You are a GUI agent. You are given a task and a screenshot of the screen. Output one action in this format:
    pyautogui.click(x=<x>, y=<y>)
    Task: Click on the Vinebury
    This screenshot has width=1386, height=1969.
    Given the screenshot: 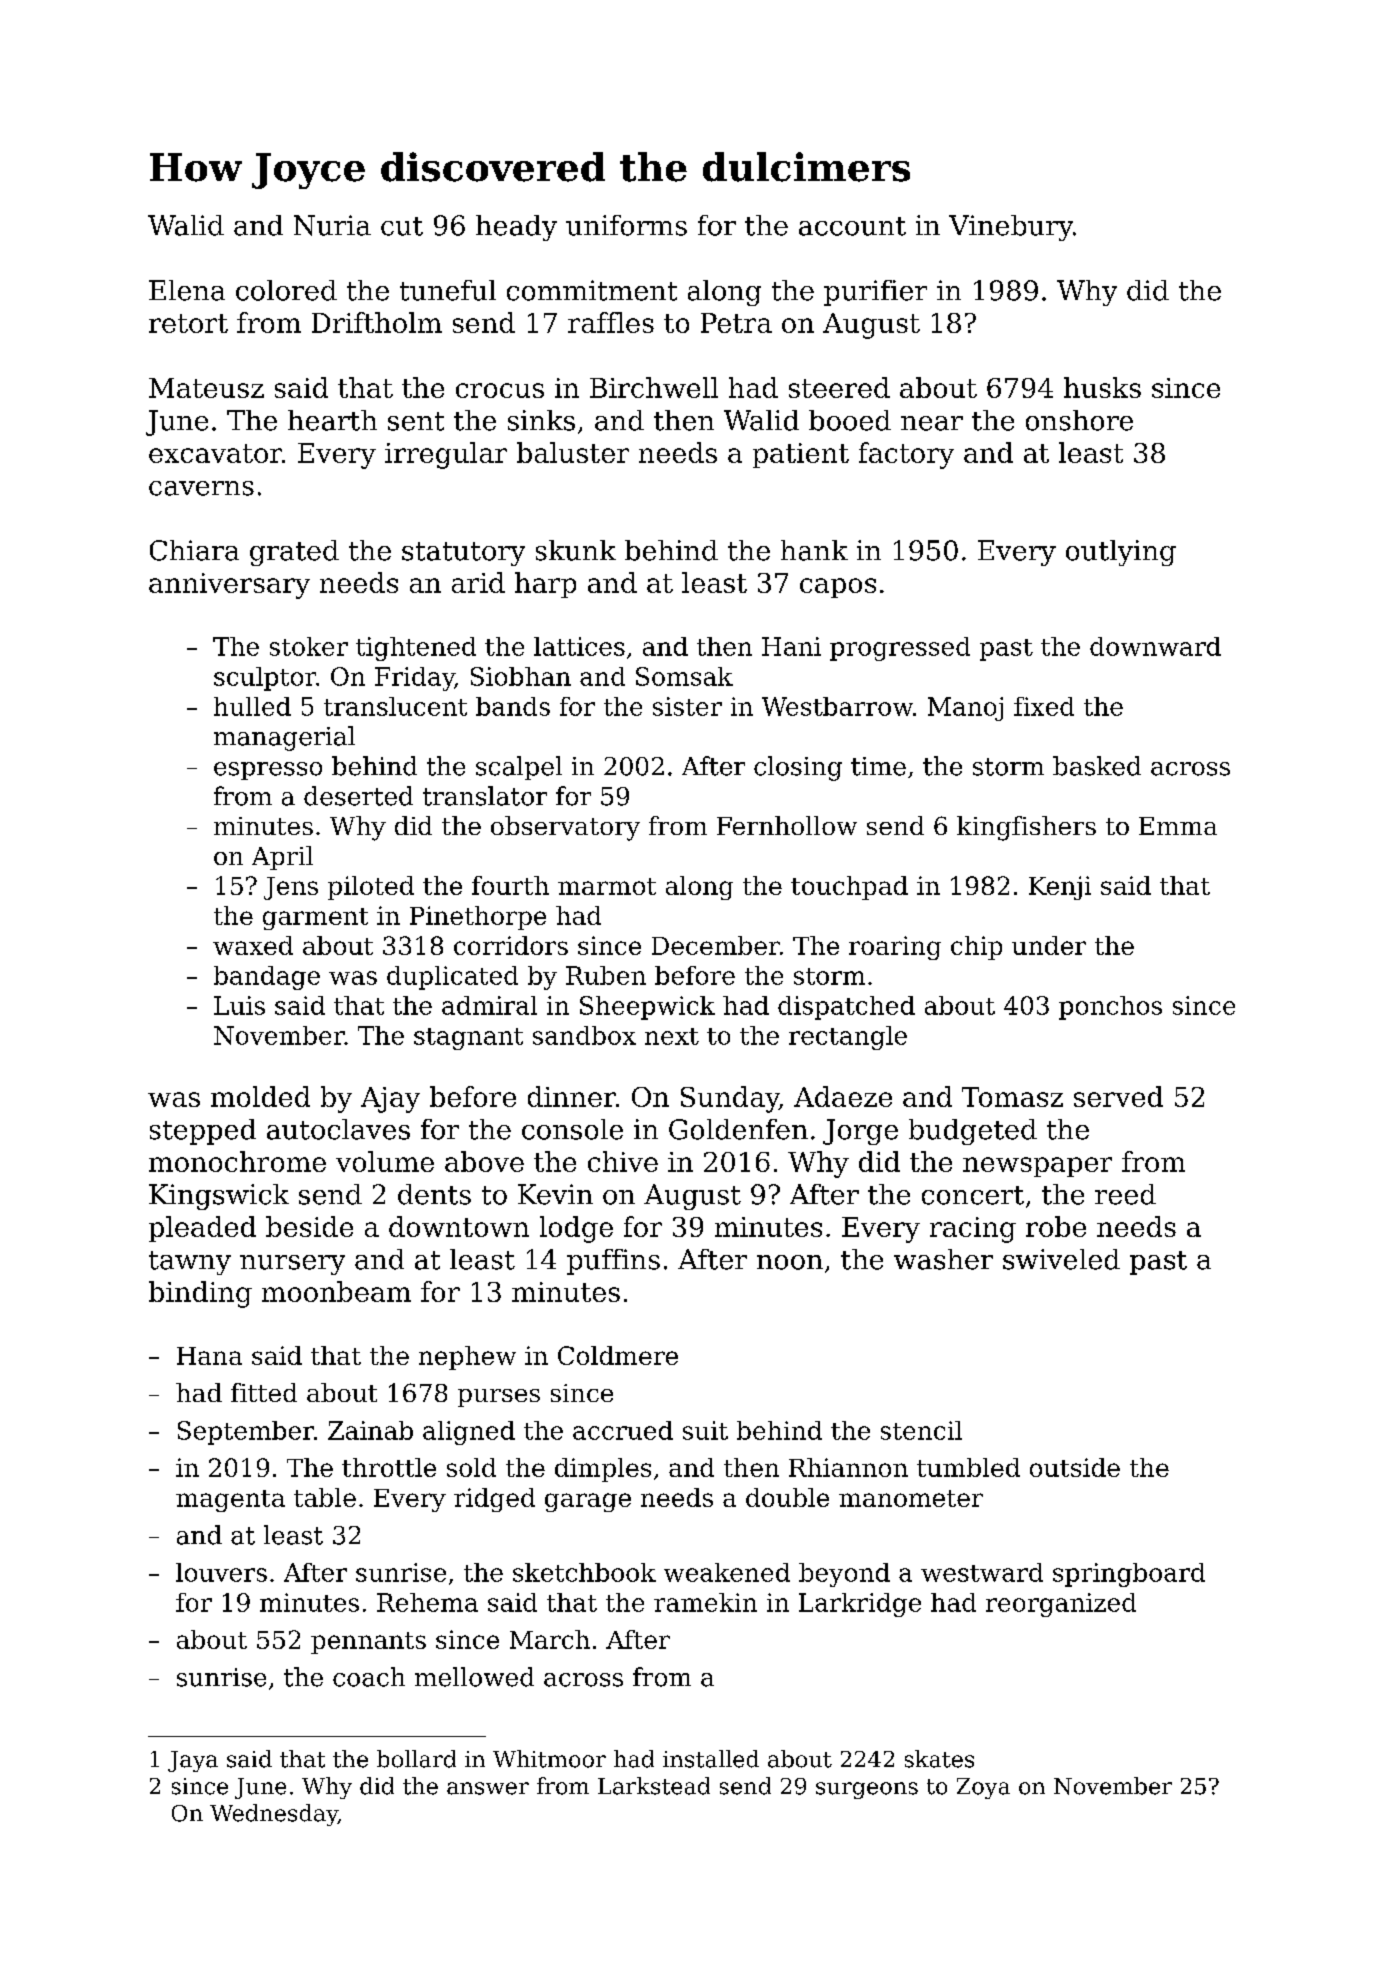 What is the action you would take?
    pyautogui.click(x=1011, y=228)
